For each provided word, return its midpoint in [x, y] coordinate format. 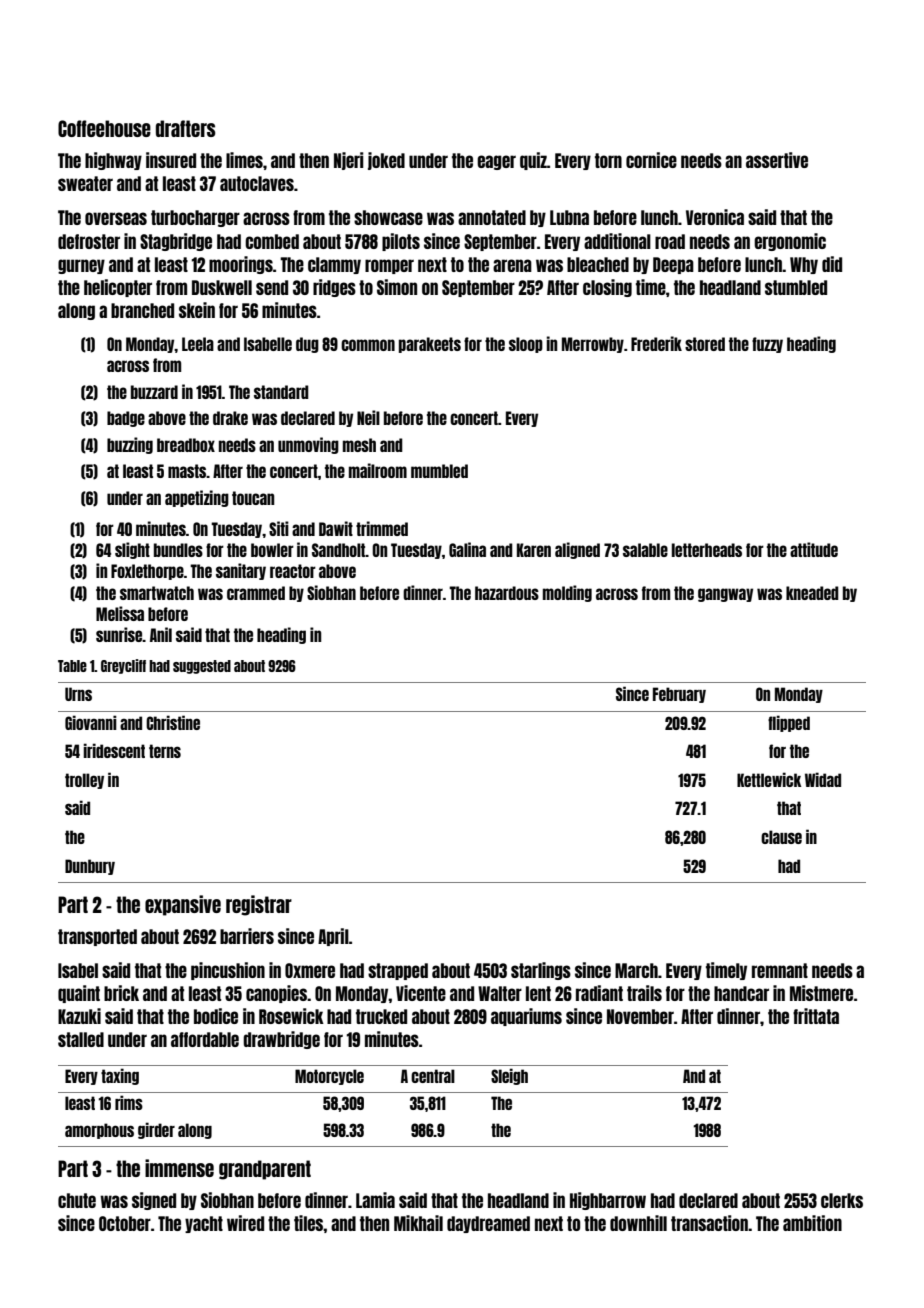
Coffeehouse [104, 128]
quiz [533, 161]
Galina [467, 549]
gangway [725, 595]
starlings [541, 971]
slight [132, 550]
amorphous [99, 1131]
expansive [183, 905]
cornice [651, 160]
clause [781, 837]
